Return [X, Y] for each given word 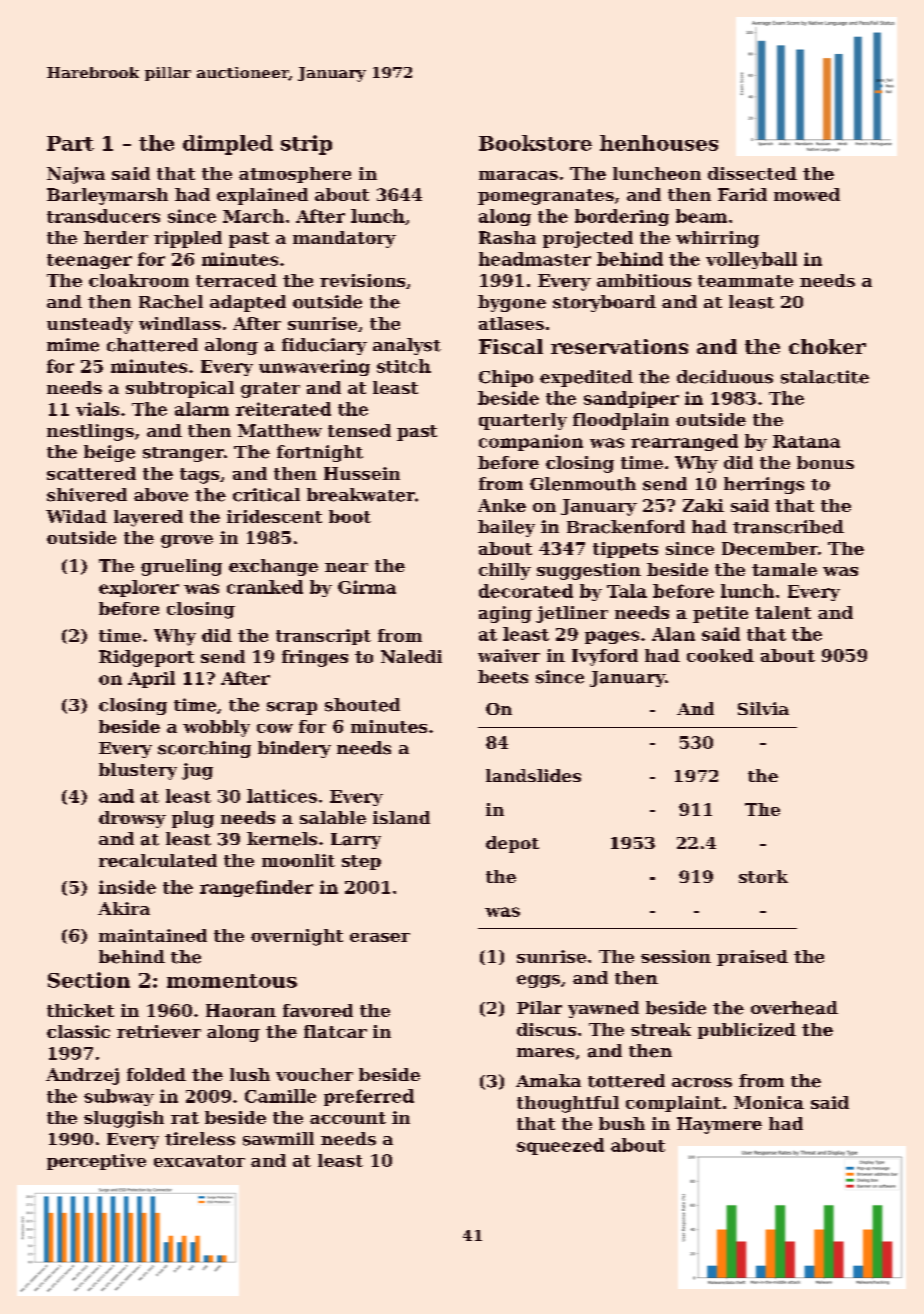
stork [763, 876]
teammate [745, 281]
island [401, 817]
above [161, 495]
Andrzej [82, 1076]
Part [70, 143]
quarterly [523, 421]
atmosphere [295, 175]
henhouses [659, 143]
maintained [153, 935]
